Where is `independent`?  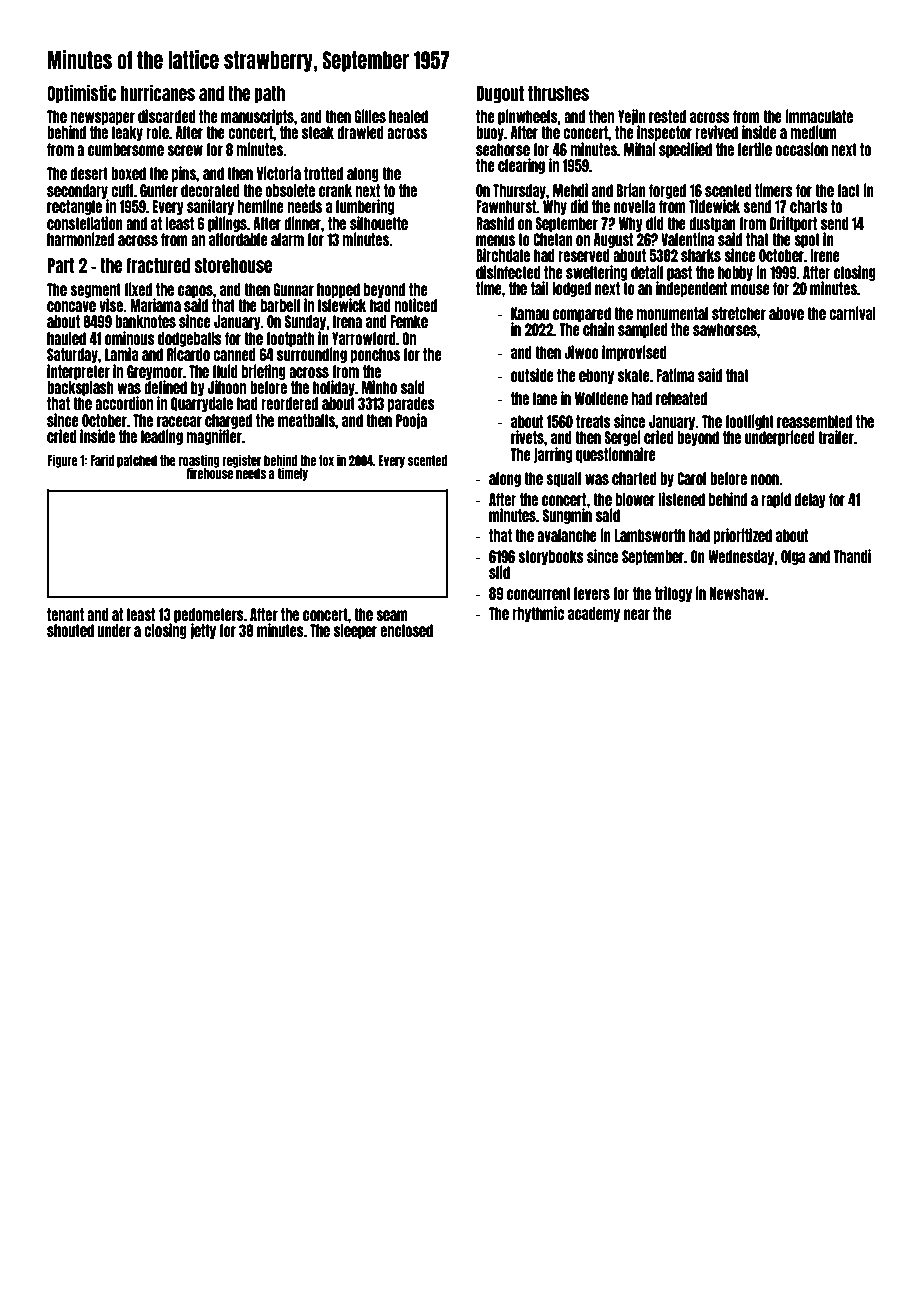
independent is located at coordinates (691, 289).
